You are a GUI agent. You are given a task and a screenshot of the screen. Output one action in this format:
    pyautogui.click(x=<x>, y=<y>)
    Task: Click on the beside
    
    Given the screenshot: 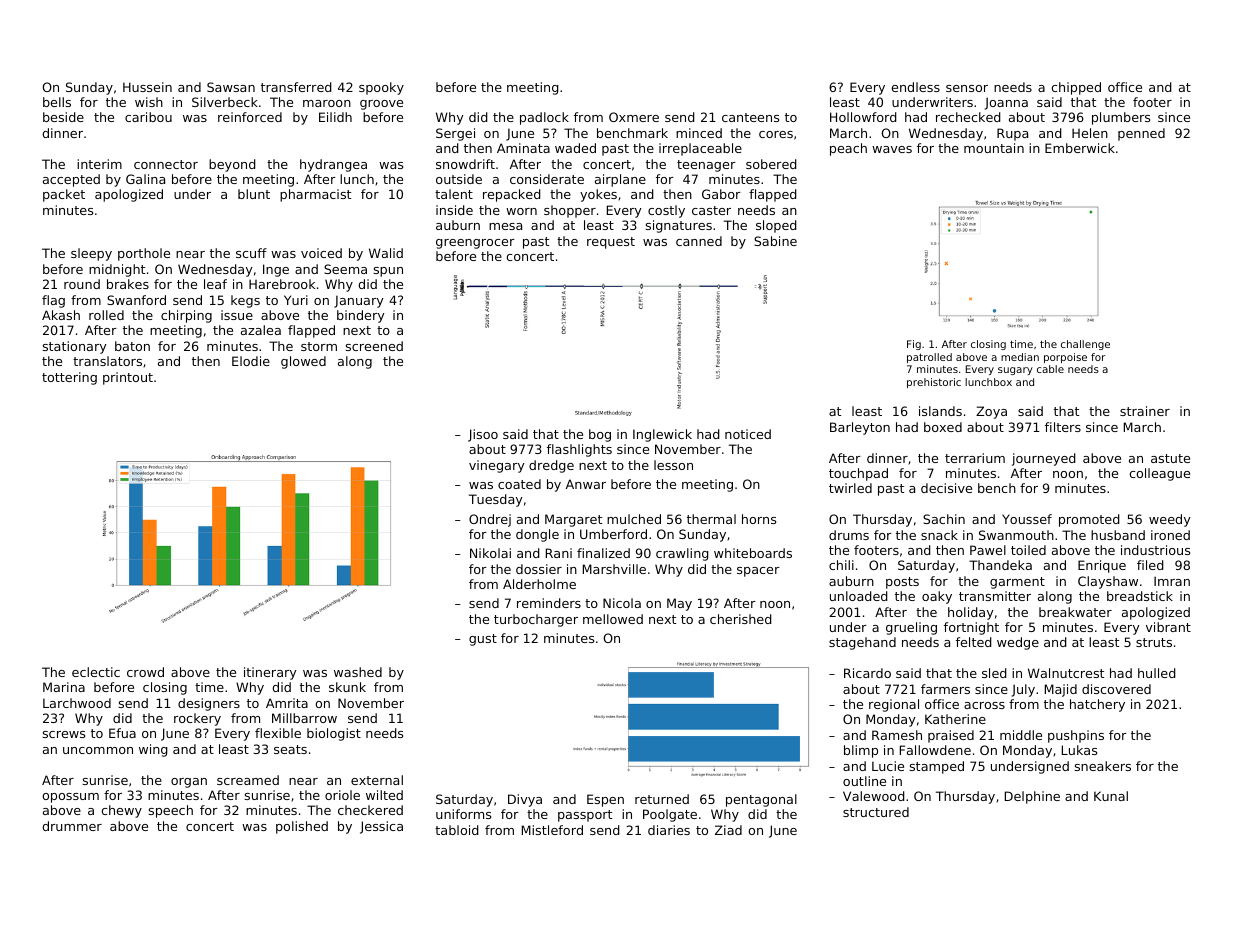 What is the action you would take?
    pyautogui.click(x=63, y=117)
